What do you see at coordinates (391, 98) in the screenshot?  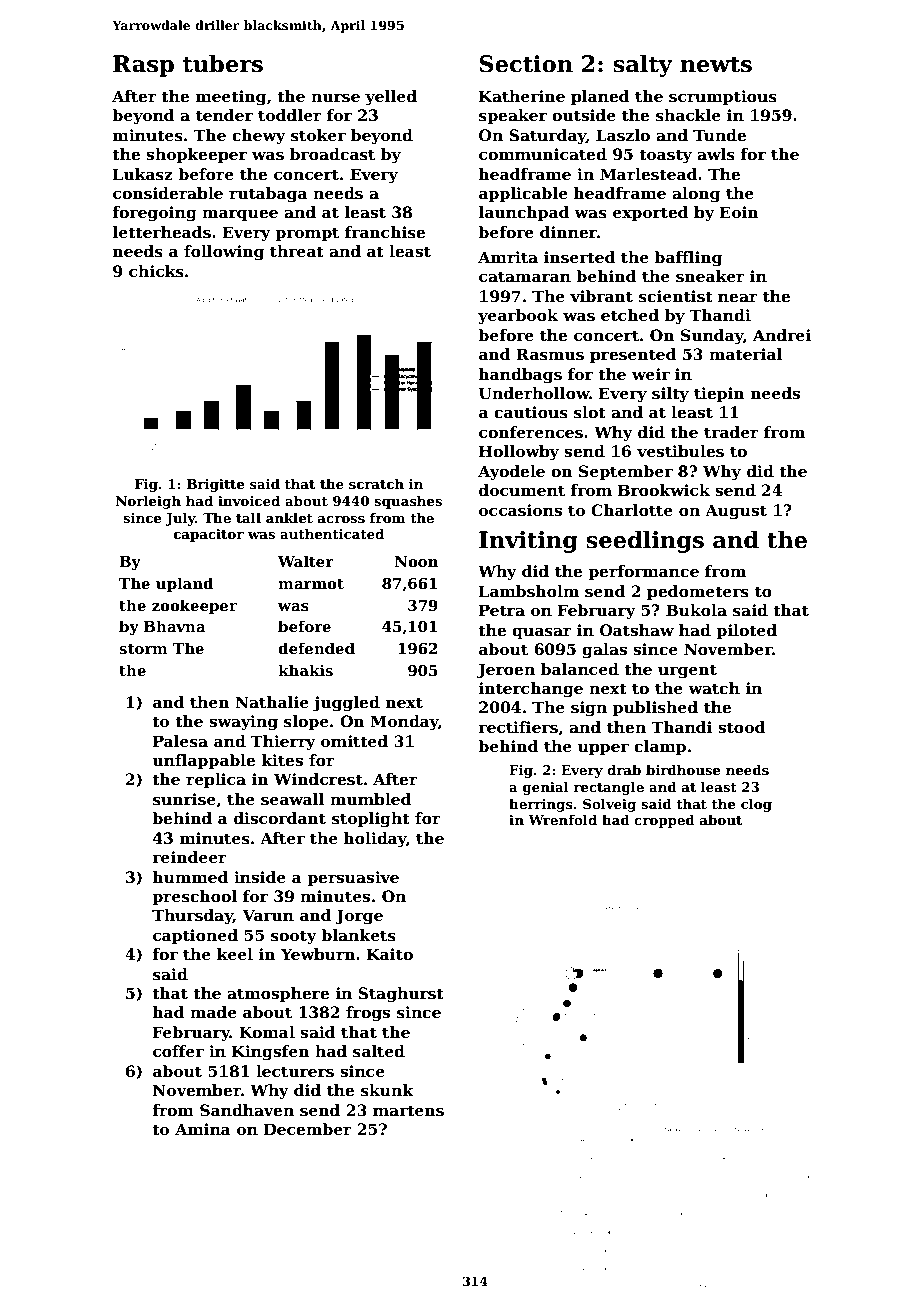 I see `yelled` at bounding box center [391, 98].
